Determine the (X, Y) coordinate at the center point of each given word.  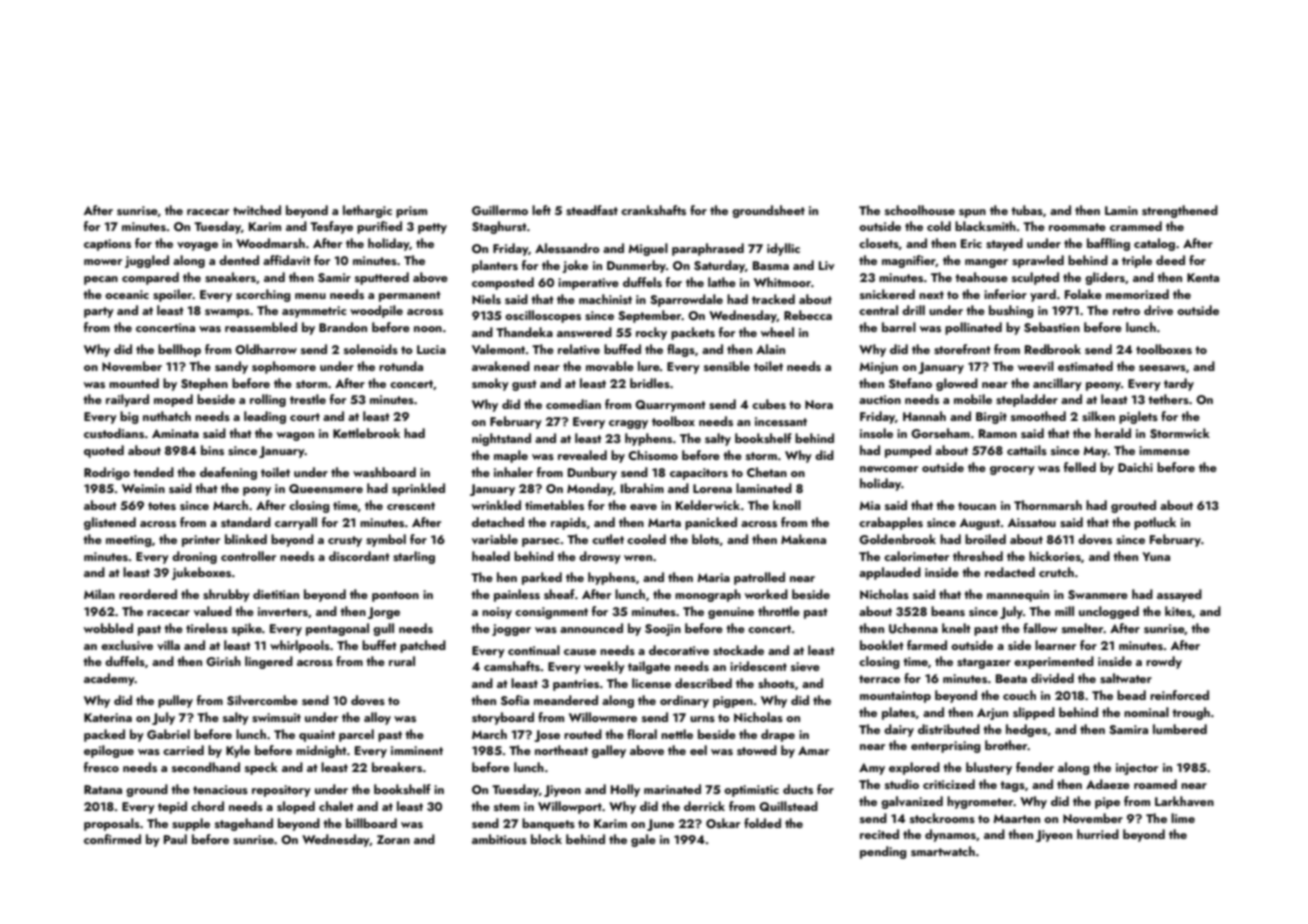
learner (1055, 645)
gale (643, 840)
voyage (197, 246)
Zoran (393, 839)
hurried (1098, 834)
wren (638, 558)
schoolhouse (920, 210)
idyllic (783, 249)
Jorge (384, 613)
